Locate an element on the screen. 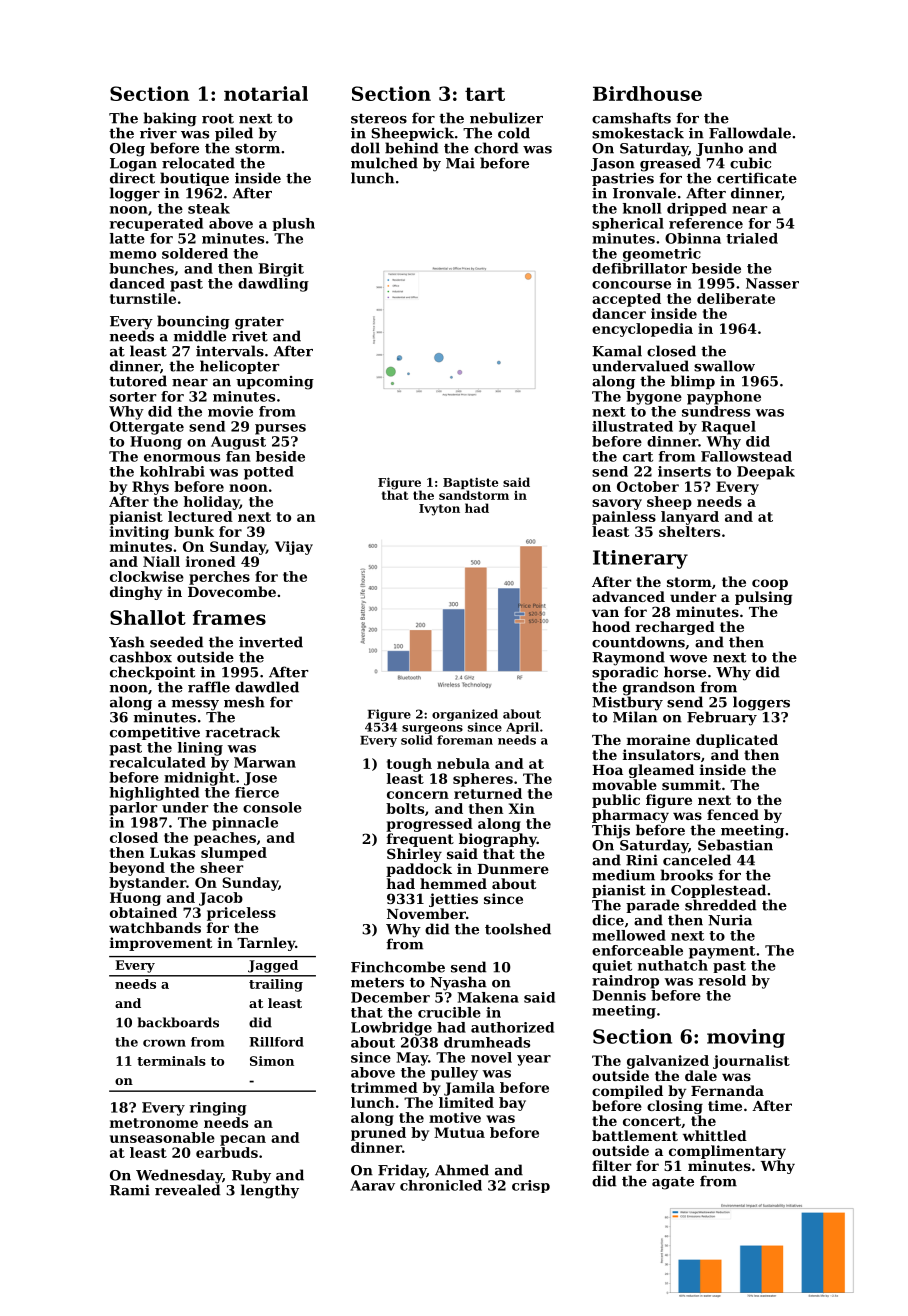 The width and height of the screenshot is (908, 1316). recharged is located at coordinates (675, 628).
